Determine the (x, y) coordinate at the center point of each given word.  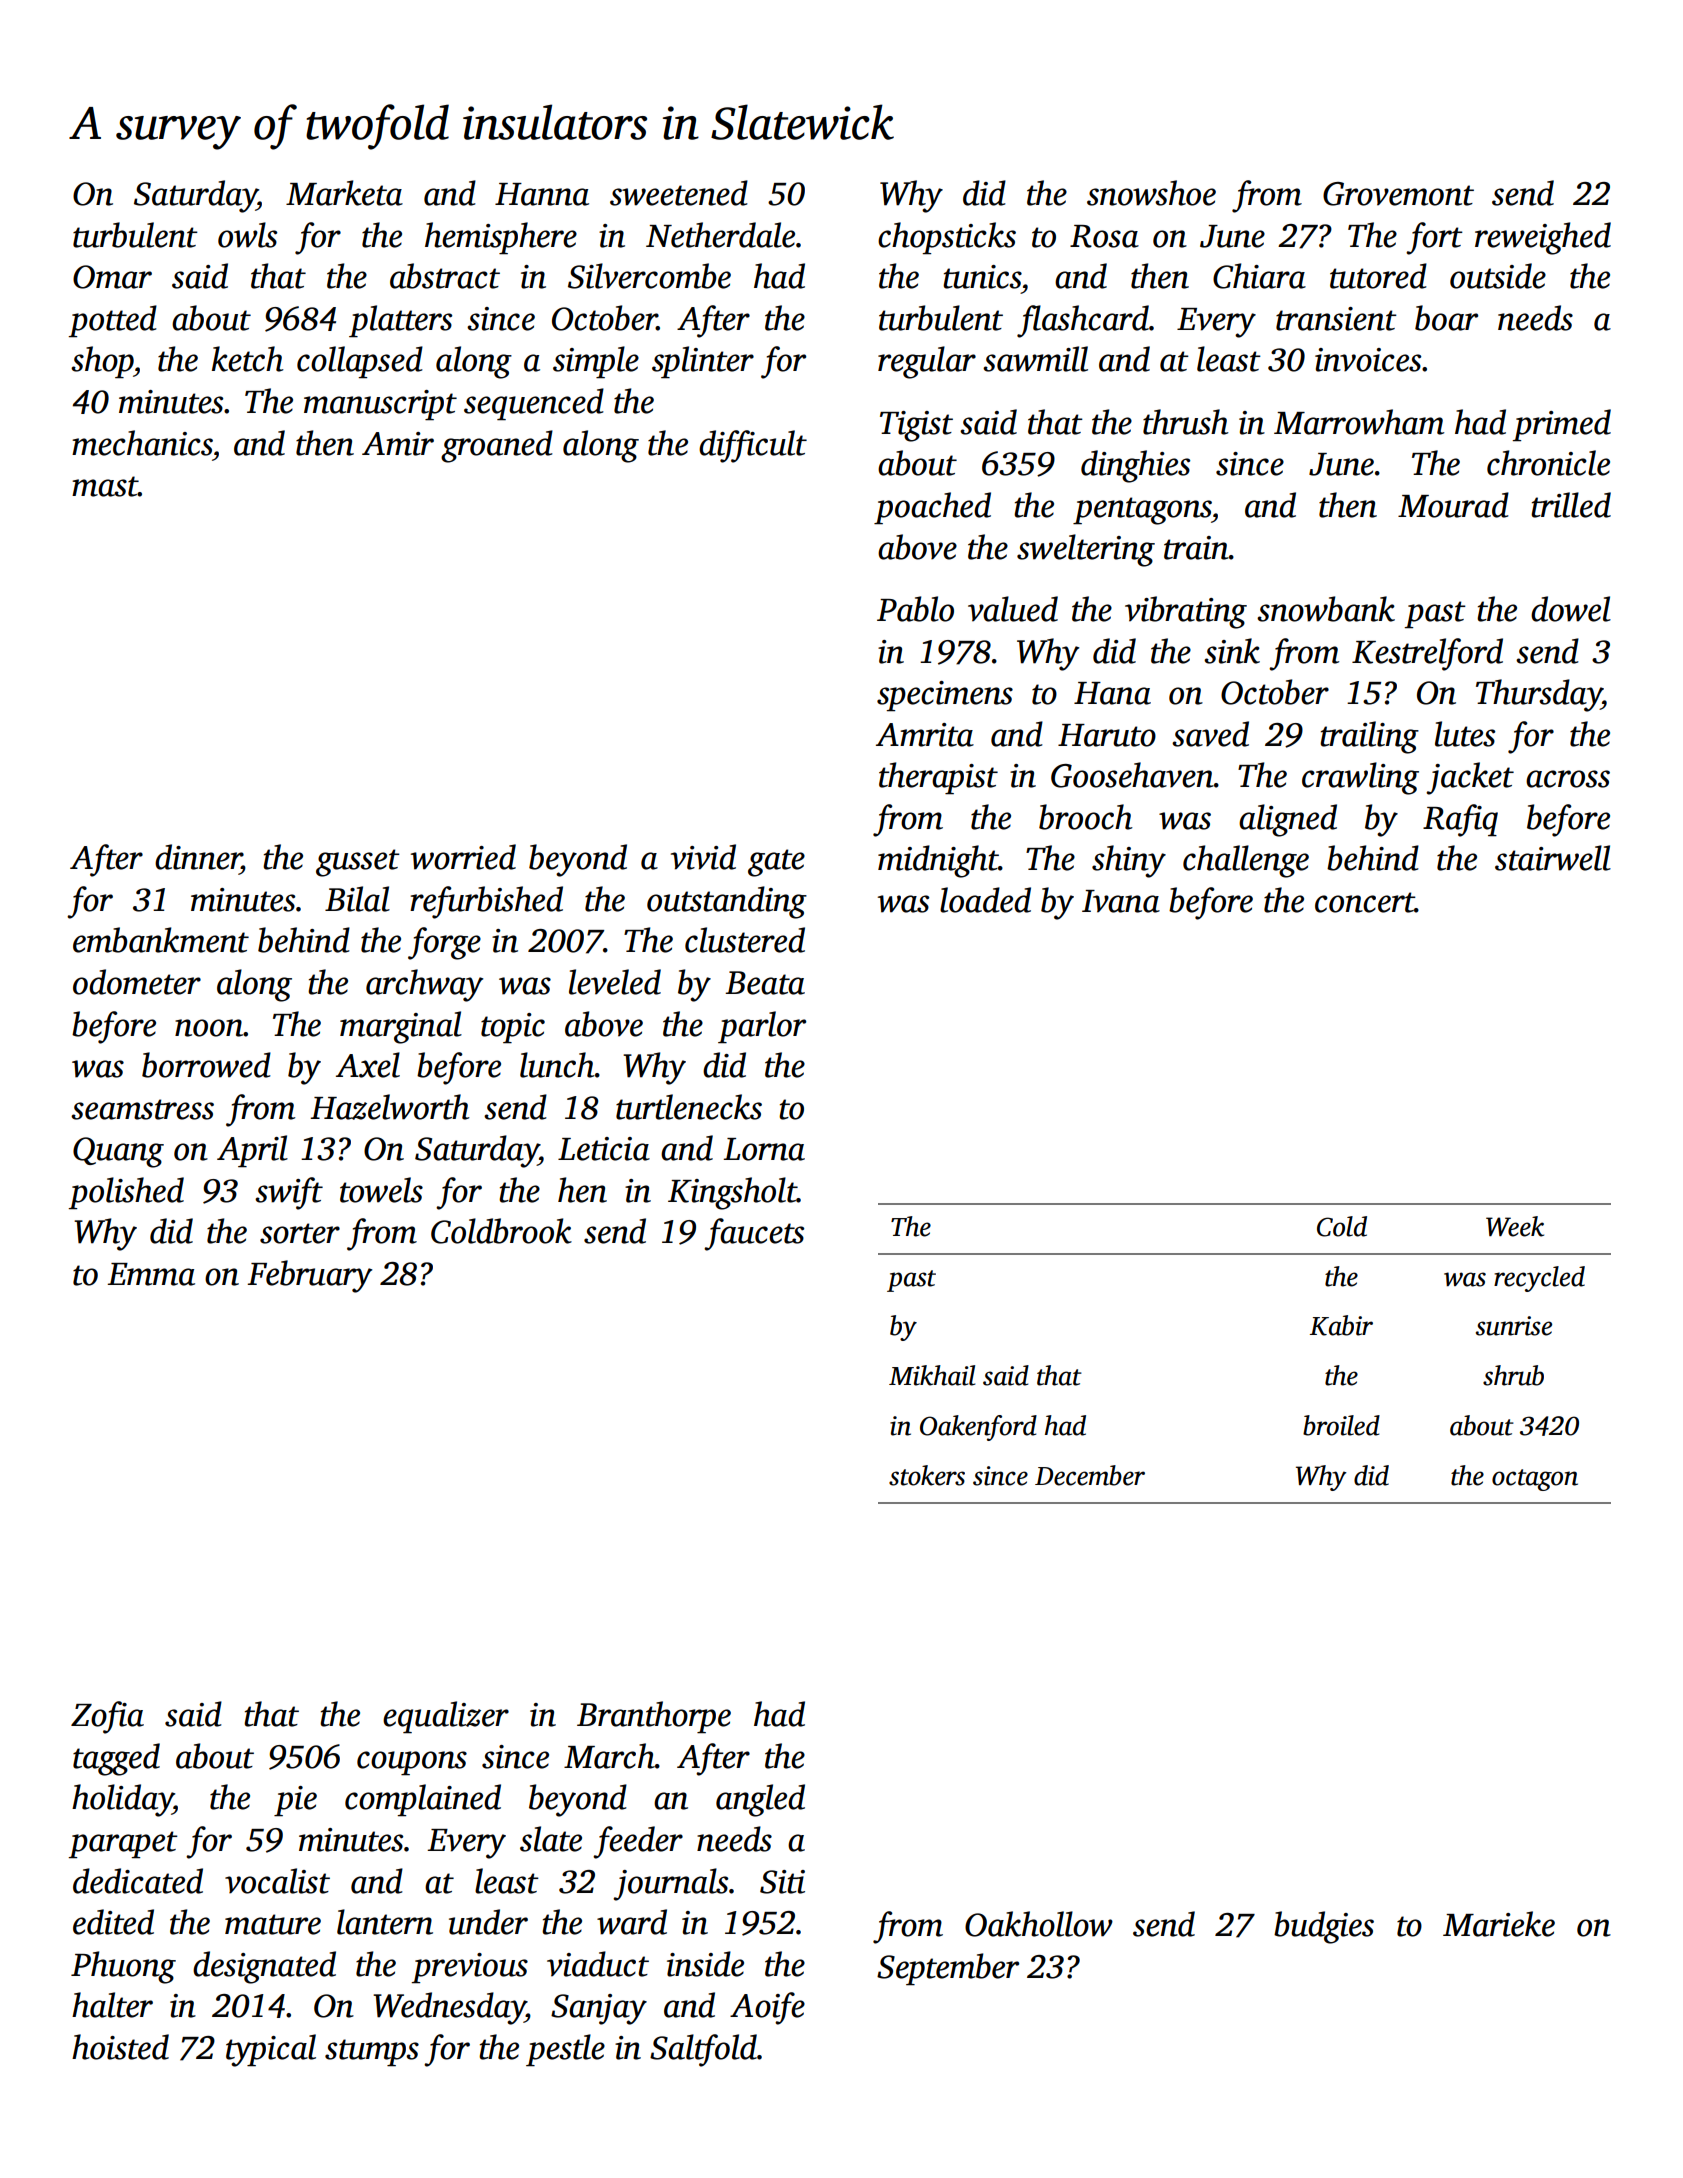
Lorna (764, 1149)
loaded (985, 900)
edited (113, 1922)
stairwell (1553, 858)
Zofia (107, 1717)
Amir (398, 444)
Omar (112, 277)
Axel (368, 1065)
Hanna (542, 194)
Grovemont (1398, 194)
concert (1365, 902)
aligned (1288, 820)
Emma (151, 1274)
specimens (945, 696)
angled (760, 1800)
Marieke (1499, 1924)
